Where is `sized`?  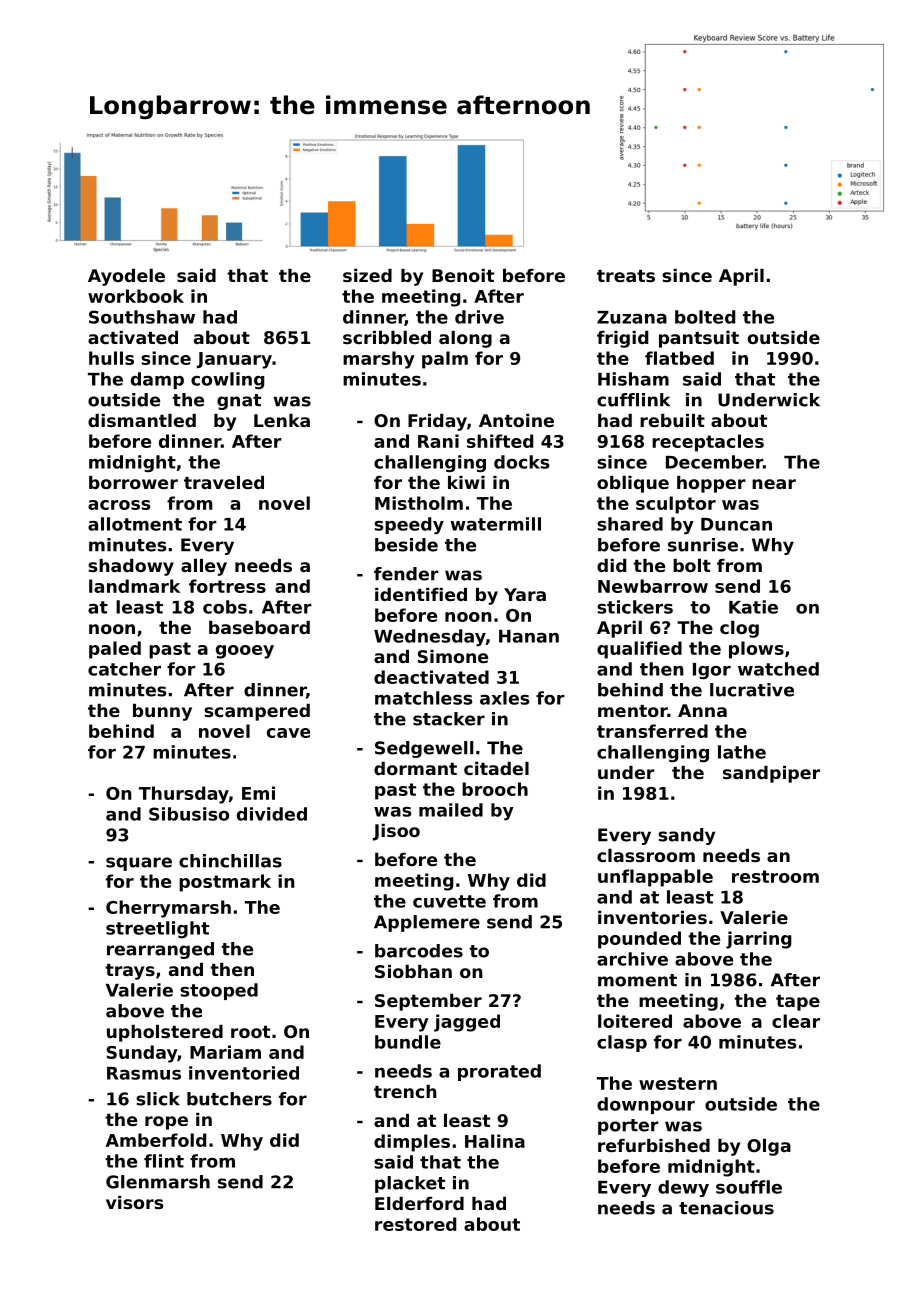
sized is located at coordinates (367, 275).
